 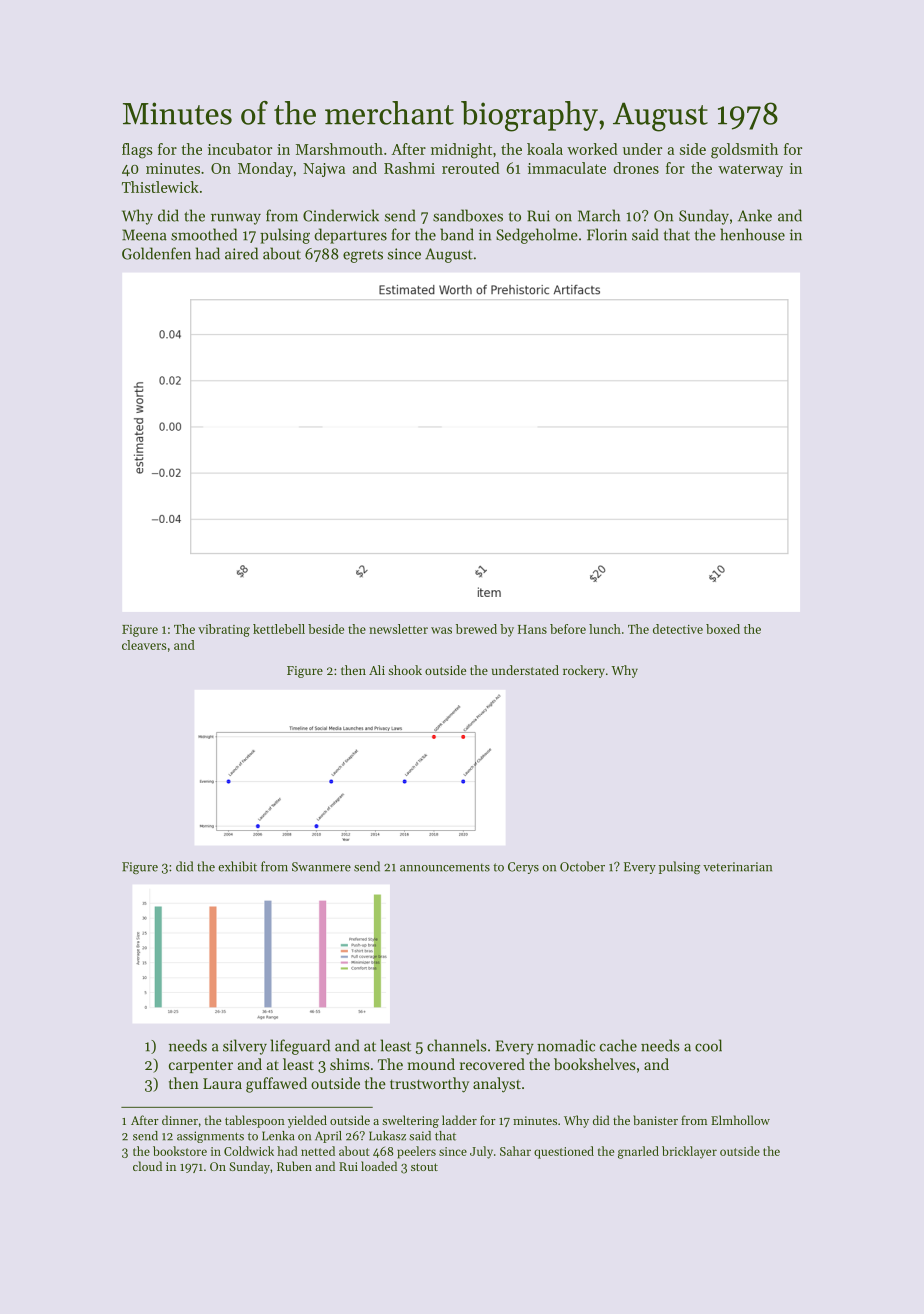 I want to click on vibrating, so click(x=224, y=630).
